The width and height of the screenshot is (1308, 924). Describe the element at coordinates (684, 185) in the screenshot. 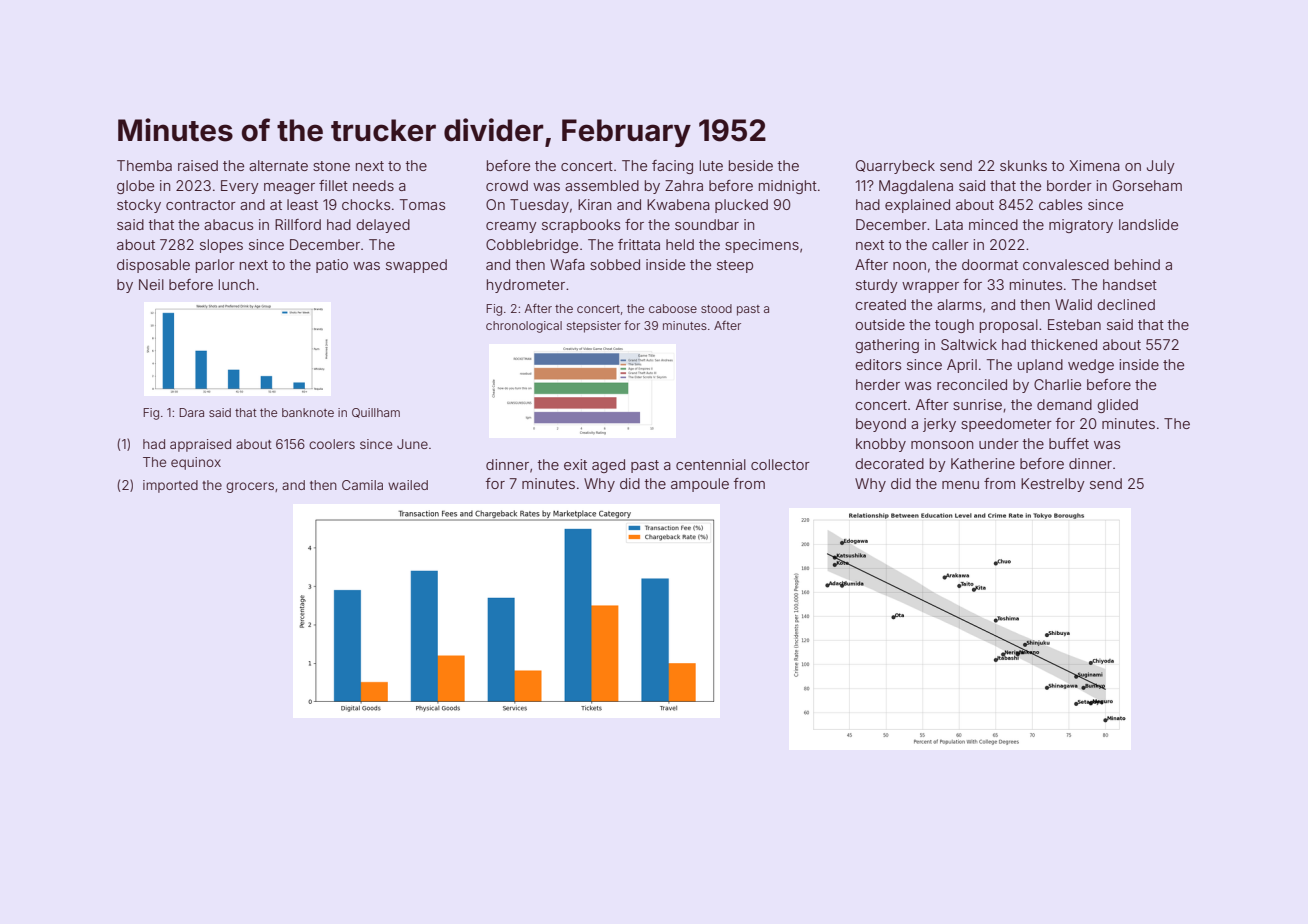

I see `Zahra` at that location.
